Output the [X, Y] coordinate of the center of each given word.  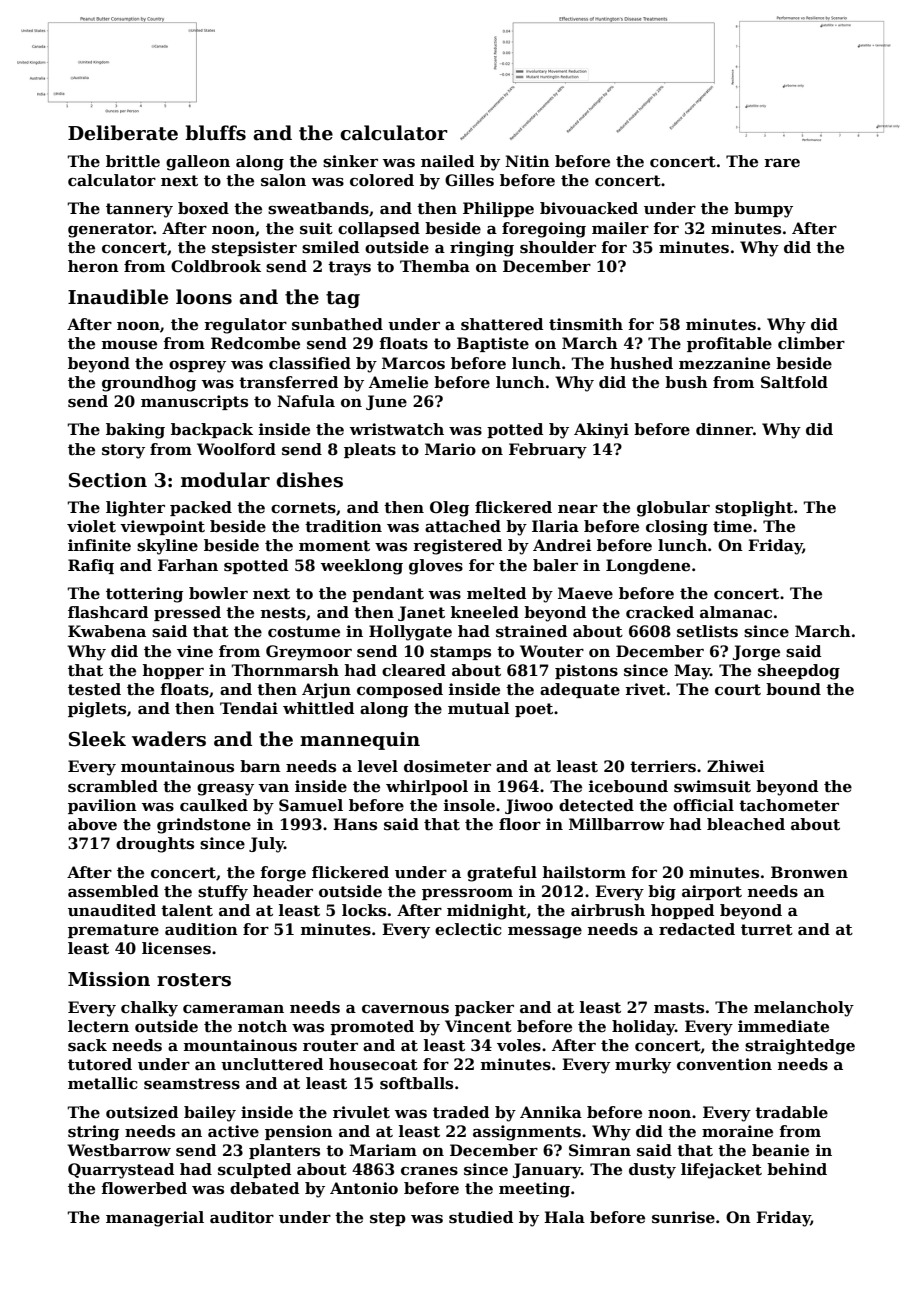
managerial [155, 1219]
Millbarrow [617, 824]
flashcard [108, 612]
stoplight [754, 509]
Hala [564, 1217]
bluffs [215, 133]
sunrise [683, 1217]
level [378, 766]
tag [343, 299]
